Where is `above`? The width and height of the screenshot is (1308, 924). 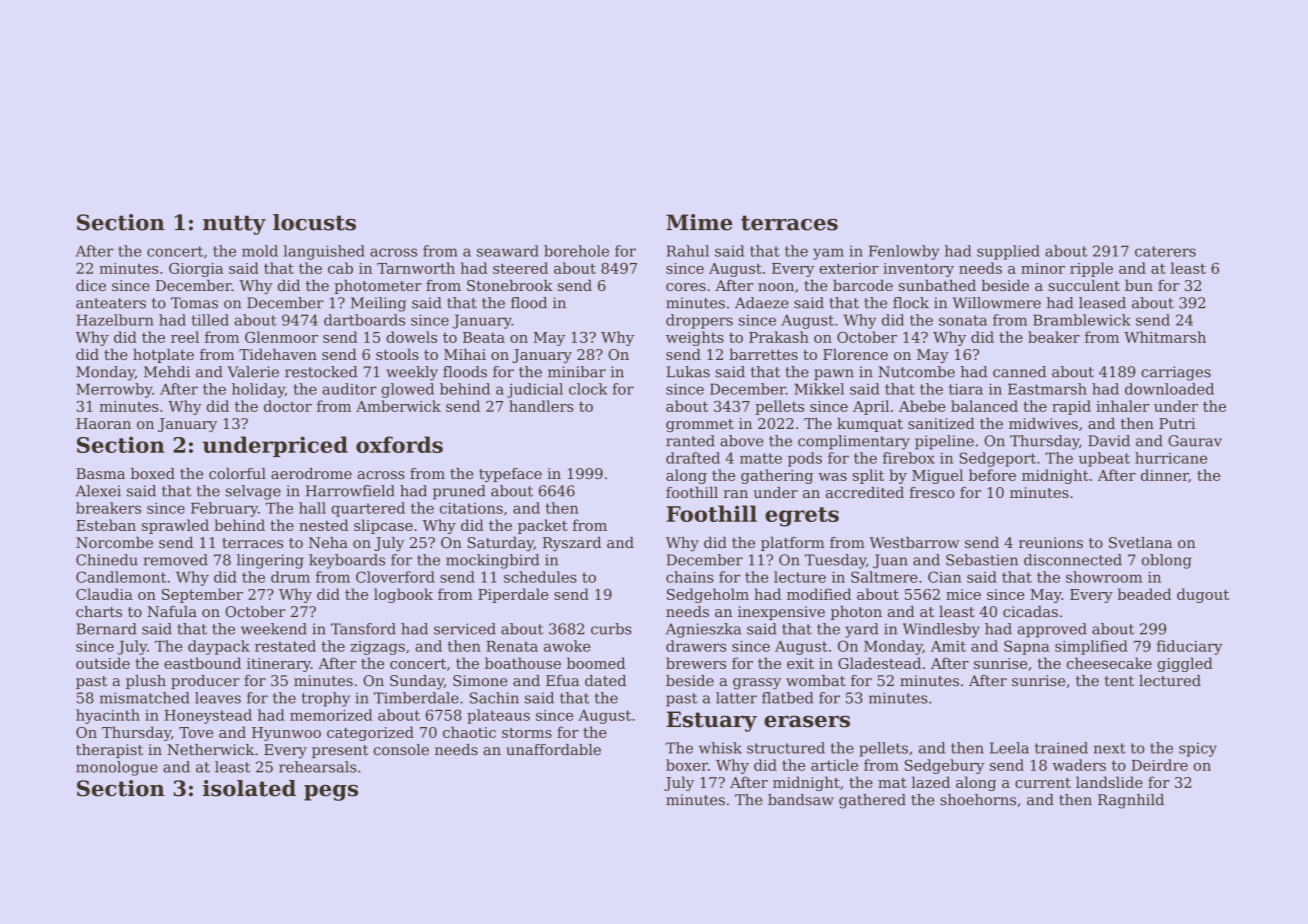 above is located at coordinates (741, 441).
